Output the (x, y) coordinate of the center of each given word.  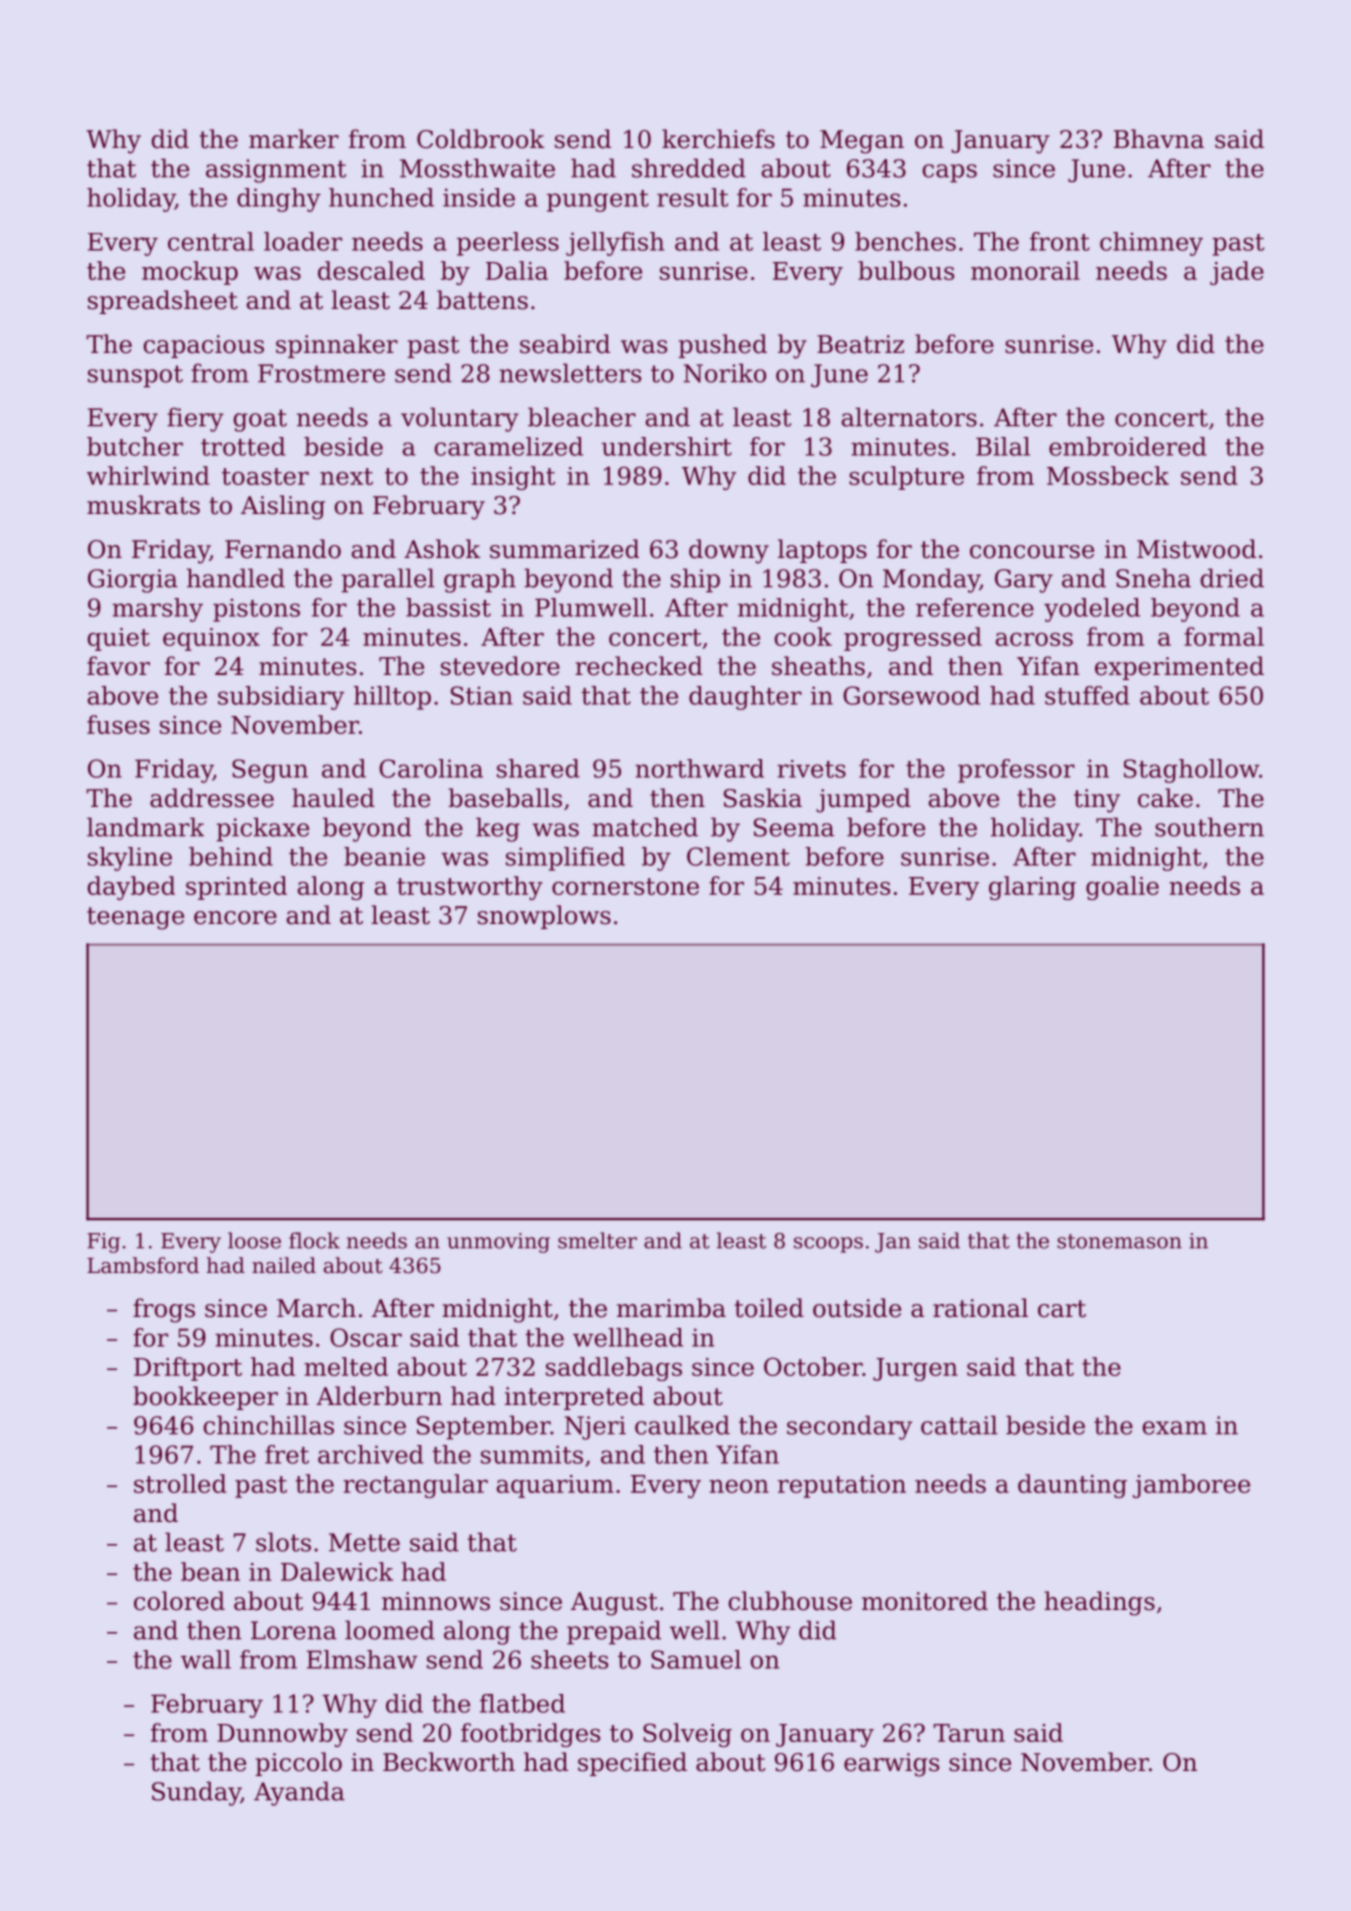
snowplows (544, 917)
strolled (180, 1483)
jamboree (1191, 1486)
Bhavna (1159, 139)
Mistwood (1196, 549)
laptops (822, 551)
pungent (598, 201)
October (813, 1366)
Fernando (283, 549)
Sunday (196, 1793)
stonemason (1119, 1241)
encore (235, 918)
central (211, 241)
